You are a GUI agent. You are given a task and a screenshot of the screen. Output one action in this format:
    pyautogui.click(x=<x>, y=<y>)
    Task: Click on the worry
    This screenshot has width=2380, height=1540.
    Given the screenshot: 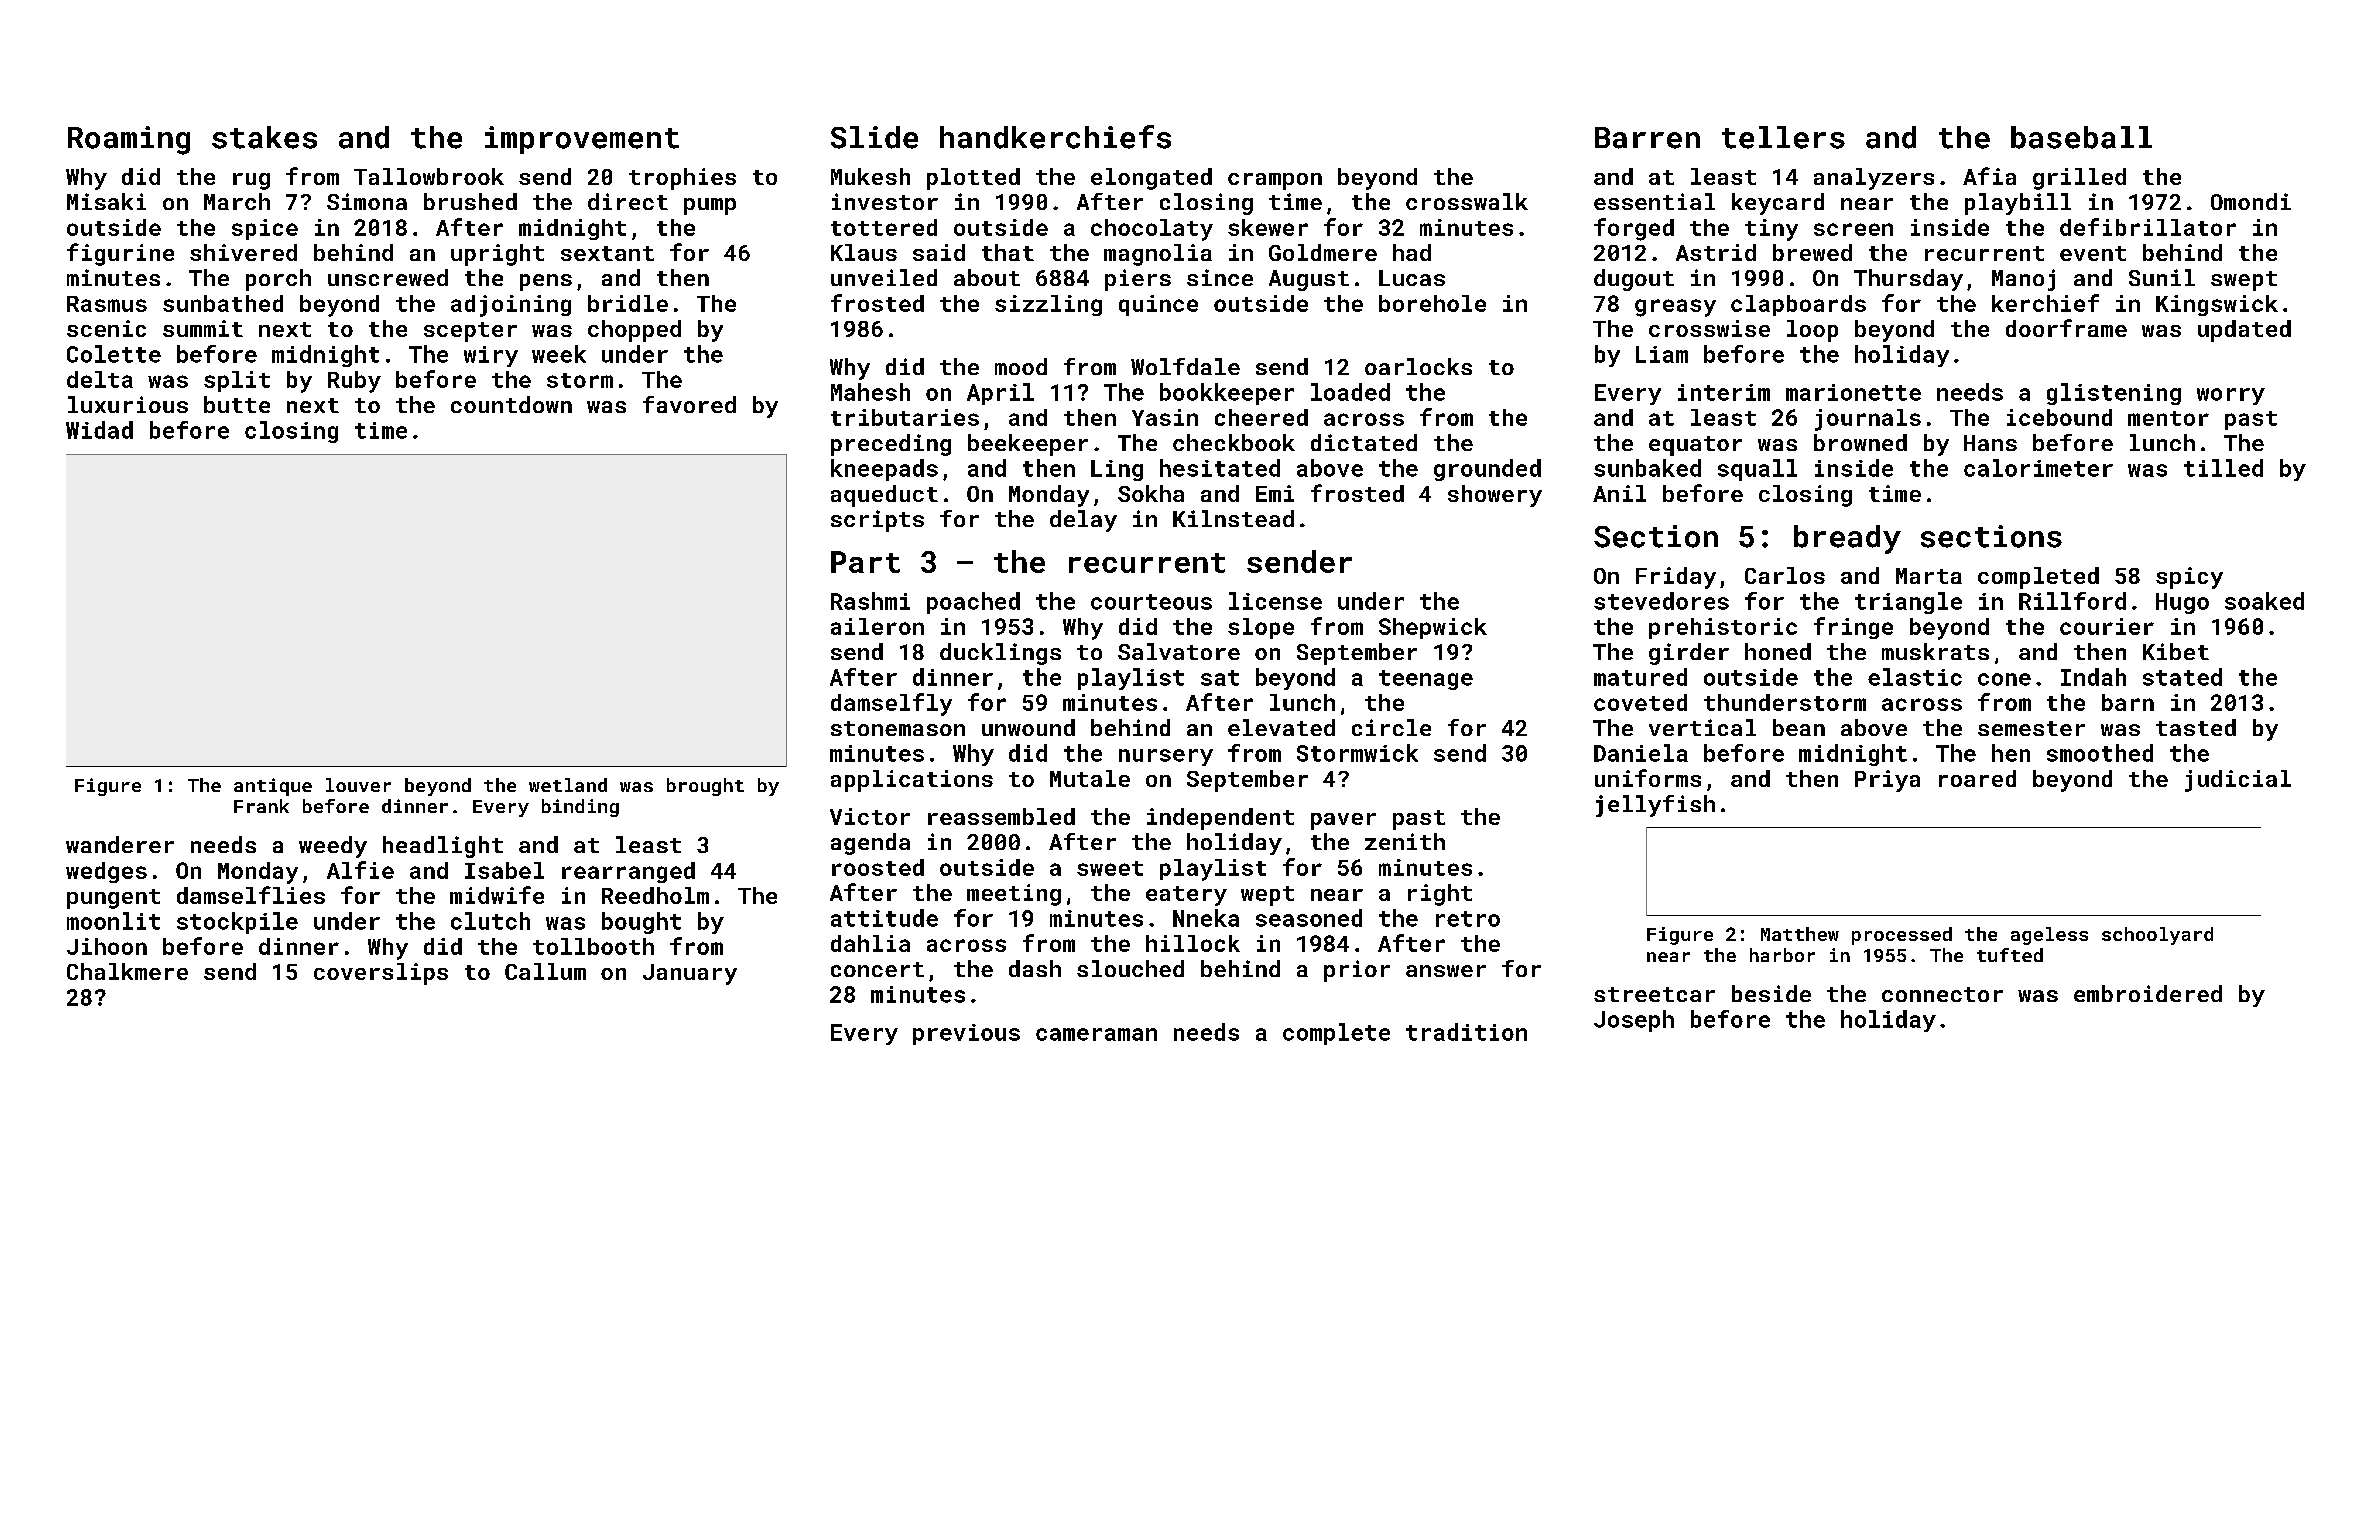 What is the action you would take?
    pyautogui.click(x=2231, y=396)
